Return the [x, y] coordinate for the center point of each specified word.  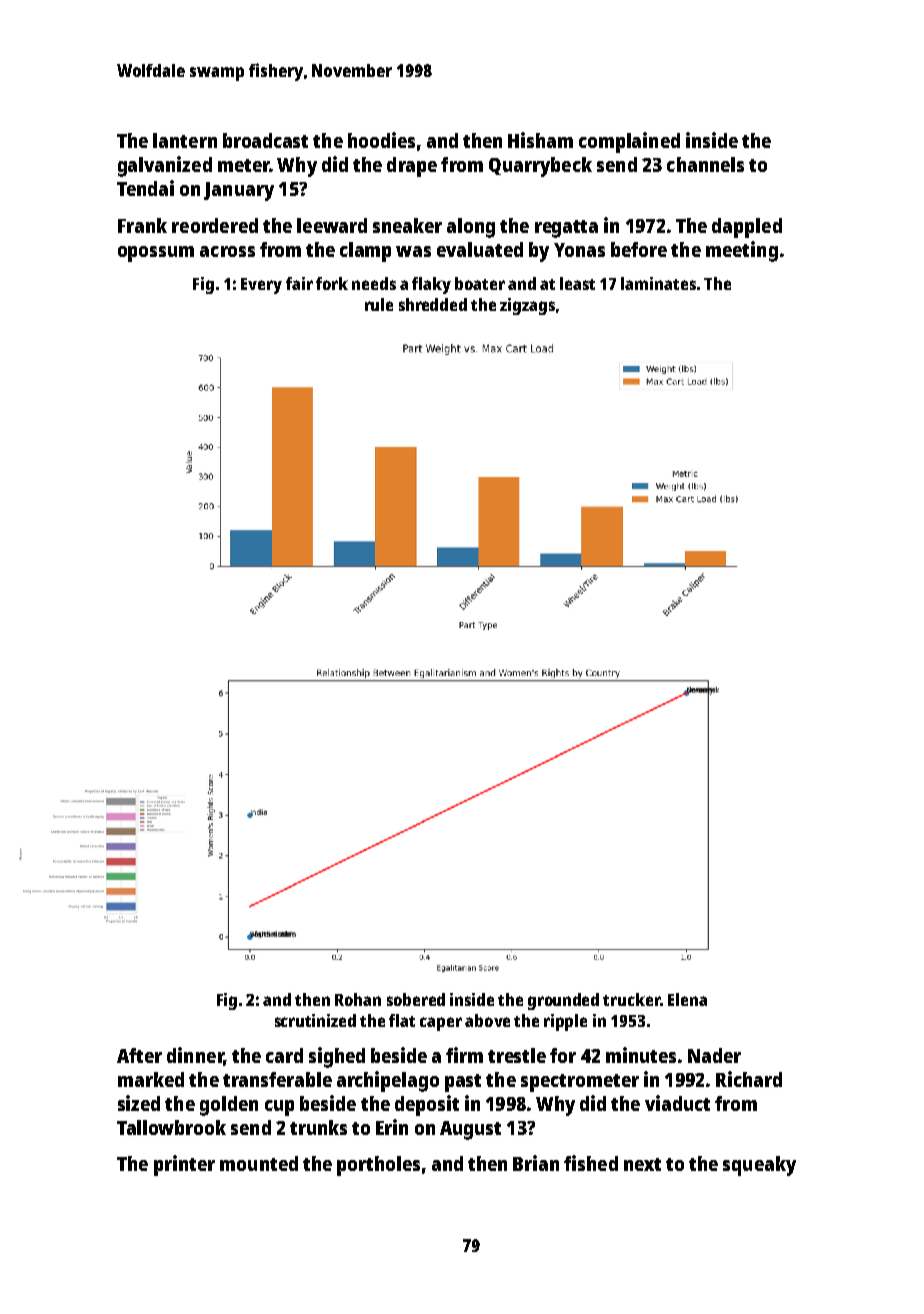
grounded [563, 1001]
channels [705, 164]
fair [299, 283]
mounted [259, 1163]
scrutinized [315, 1020]
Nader [714, 1055]
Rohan [358, 999]
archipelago [388, 1081]
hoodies [381, 140]
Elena [687, 999]
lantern [185, 140]
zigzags [527, 306]
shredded [433, 304]
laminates [658, 283]
